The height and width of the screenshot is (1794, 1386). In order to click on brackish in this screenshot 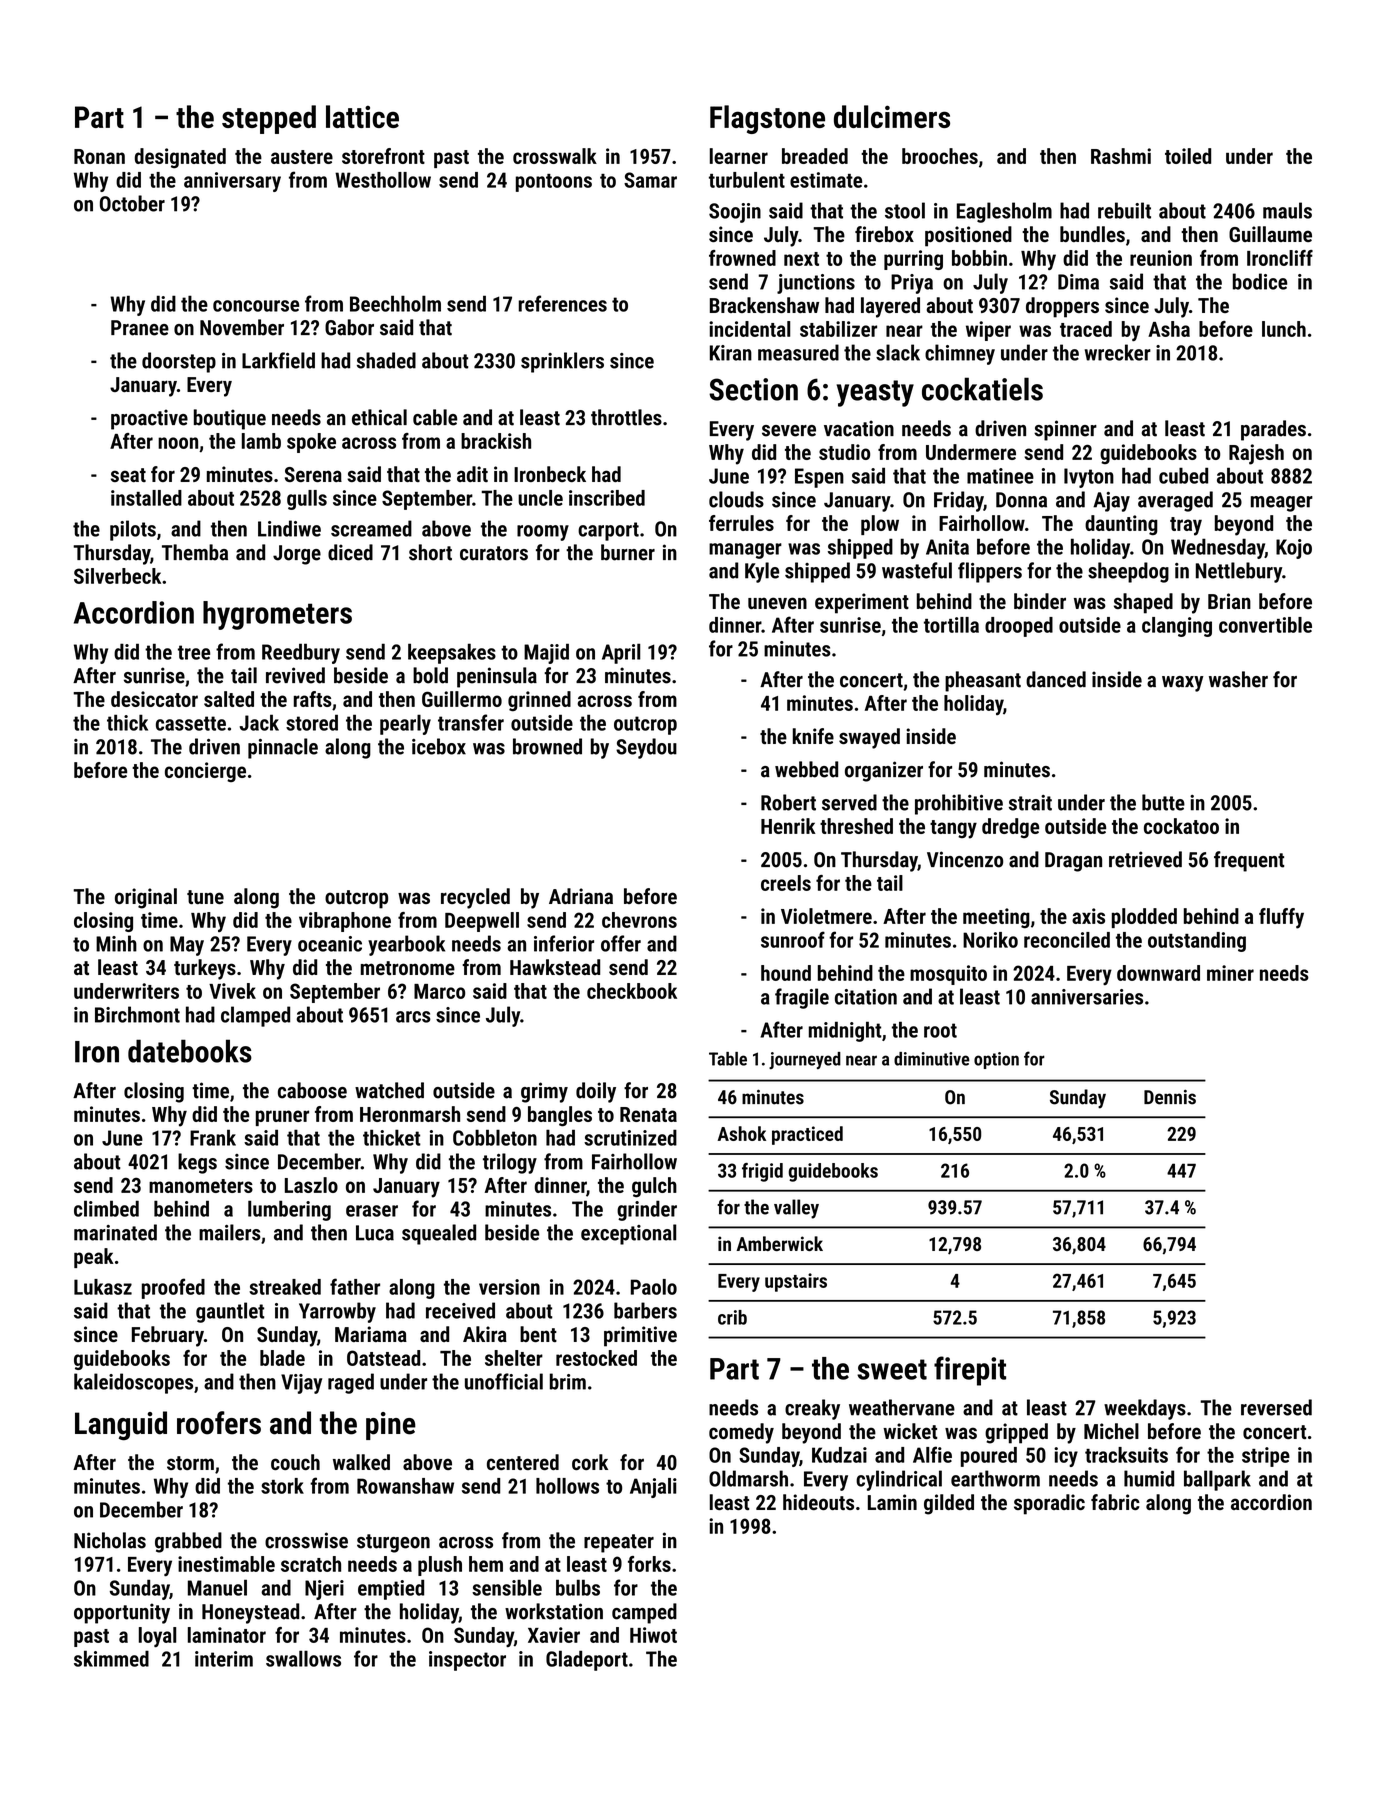, I will do `click(496, 441)`.
